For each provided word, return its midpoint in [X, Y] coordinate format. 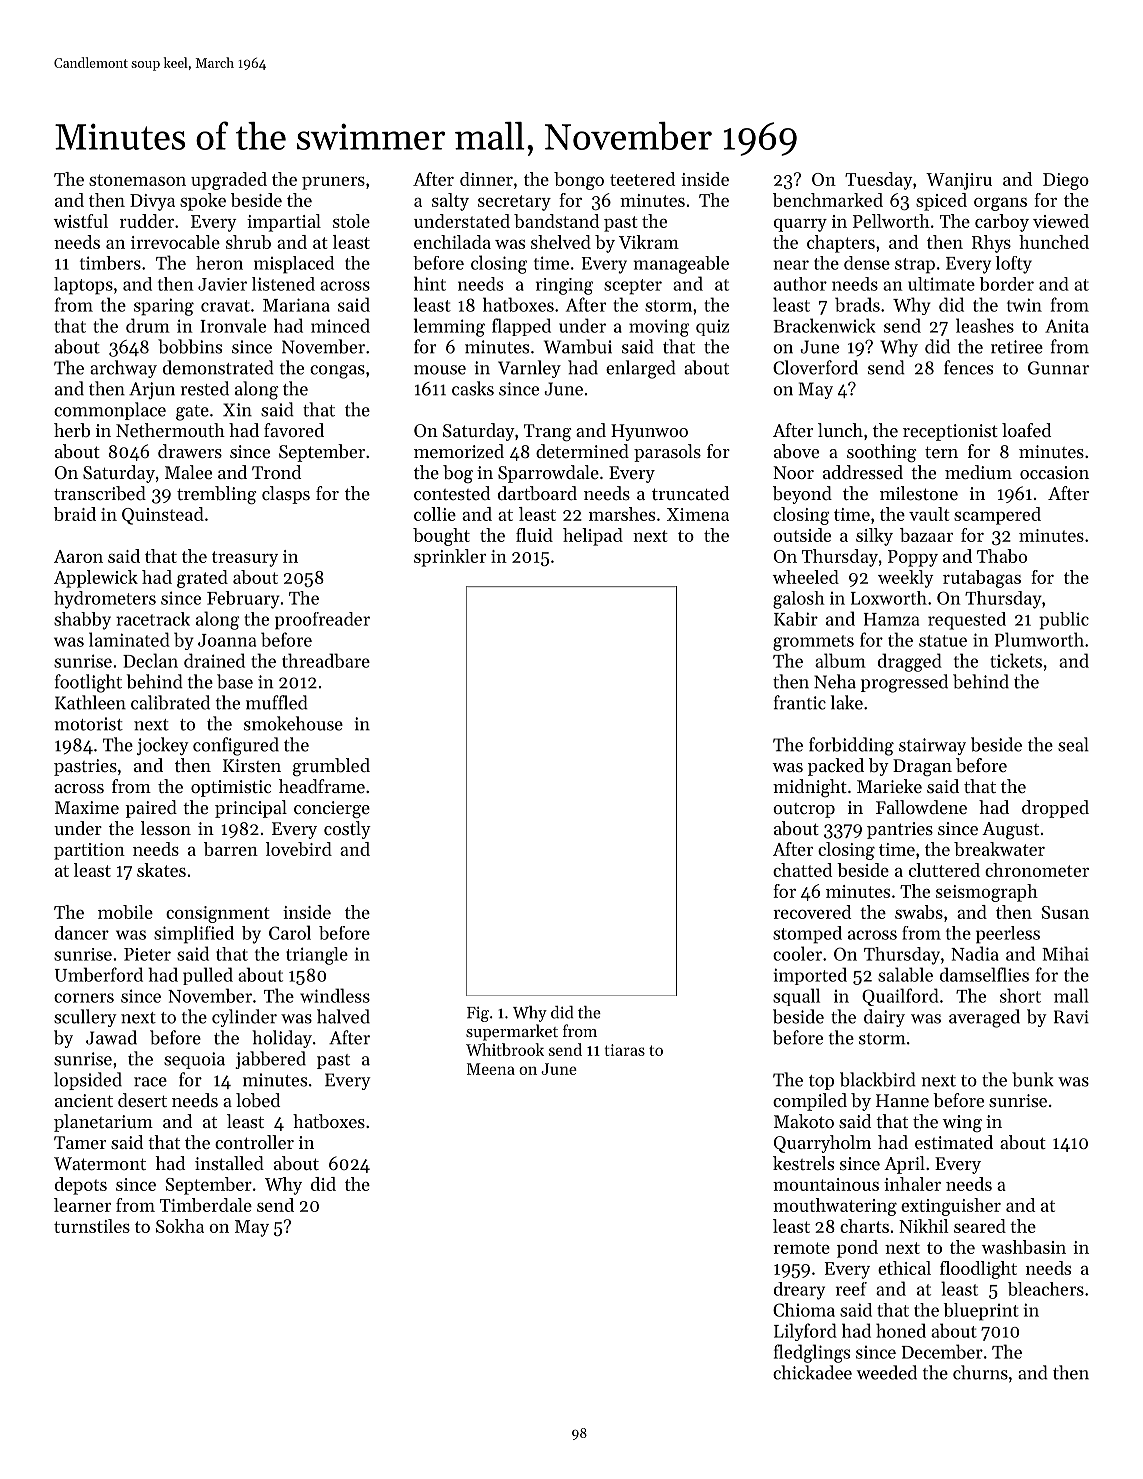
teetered [642, 179]
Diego [1066, 181]
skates [161, 870]
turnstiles [92, 1226]
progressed [904, 683]
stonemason [137, 180]
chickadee [812, 1372]
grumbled [331, 767]
